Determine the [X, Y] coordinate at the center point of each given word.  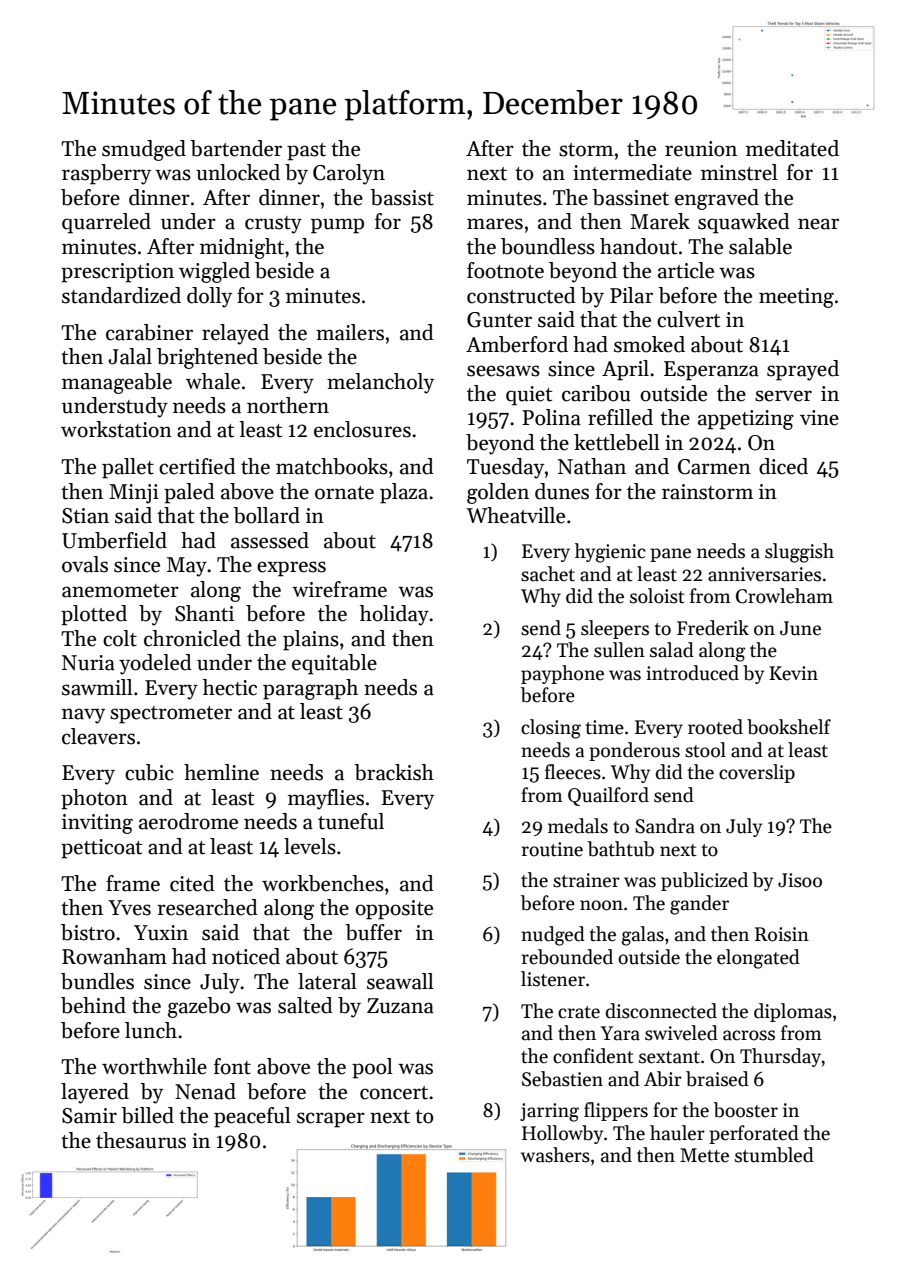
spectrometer [171, 715]
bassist [402, 197]
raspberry [106, 174]
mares [495, 224]
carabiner [149, 332]
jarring [549, 1112]
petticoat [101, 849]
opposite [394, 910]
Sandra [665, 826]
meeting [796, 298]
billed [147, 1115]
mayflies [326, 799]
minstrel [739, 172]
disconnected [661, 1011]
